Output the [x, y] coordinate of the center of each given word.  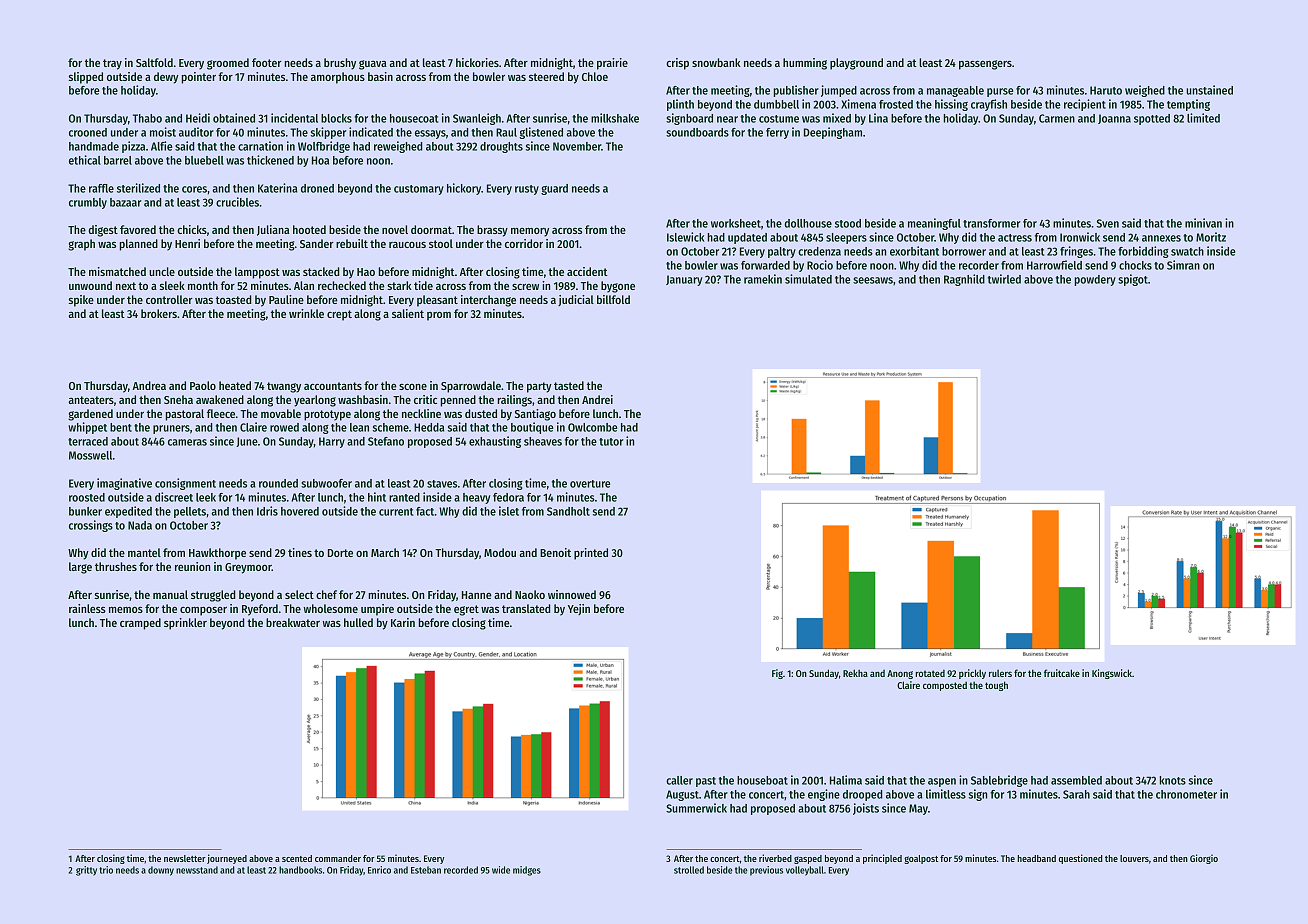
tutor [611, 442]
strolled [689, 870]
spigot [1133, 280]
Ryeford [260, 610]
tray [112, 64]
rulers [1000, 673]
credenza [819, 251]
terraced [88, 441]
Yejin [579, 609]
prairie [612, 64]
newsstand [197, 870]
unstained [1209, 90]
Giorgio [1204, 859]
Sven [1108, 223]
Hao [366, 272]
